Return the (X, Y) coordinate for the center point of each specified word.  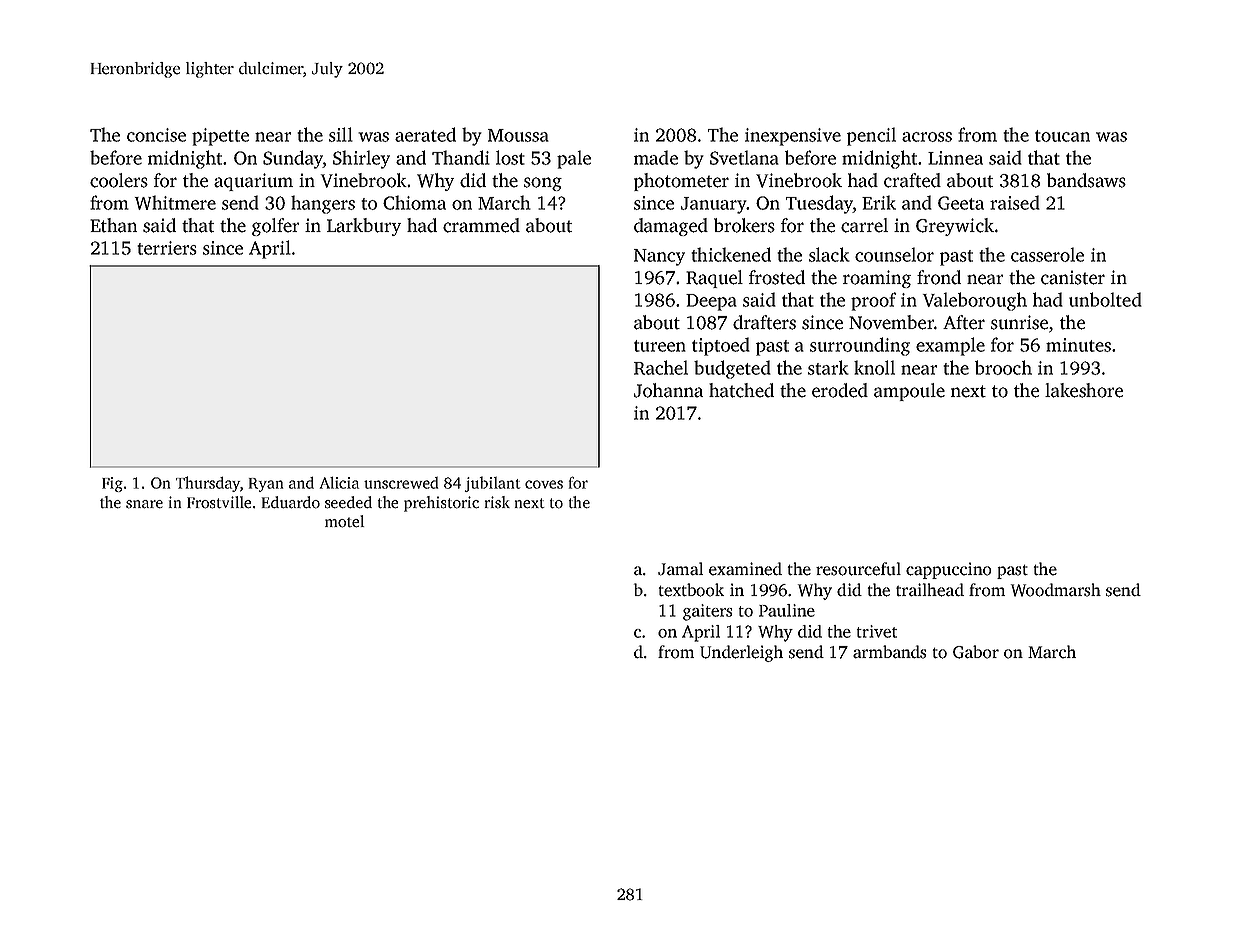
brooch (1003, 367)
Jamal (680, 569)
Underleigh (741, 653)
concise (156, 135)
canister (1073, 277)
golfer (275, 227)
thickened (731, 254)
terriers (167, 248)
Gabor (976, 652)
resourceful (858, 569)
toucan (1062, 136)
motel (344, 521)
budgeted (732, 369)
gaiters (707, 612)
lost (510, 157)
